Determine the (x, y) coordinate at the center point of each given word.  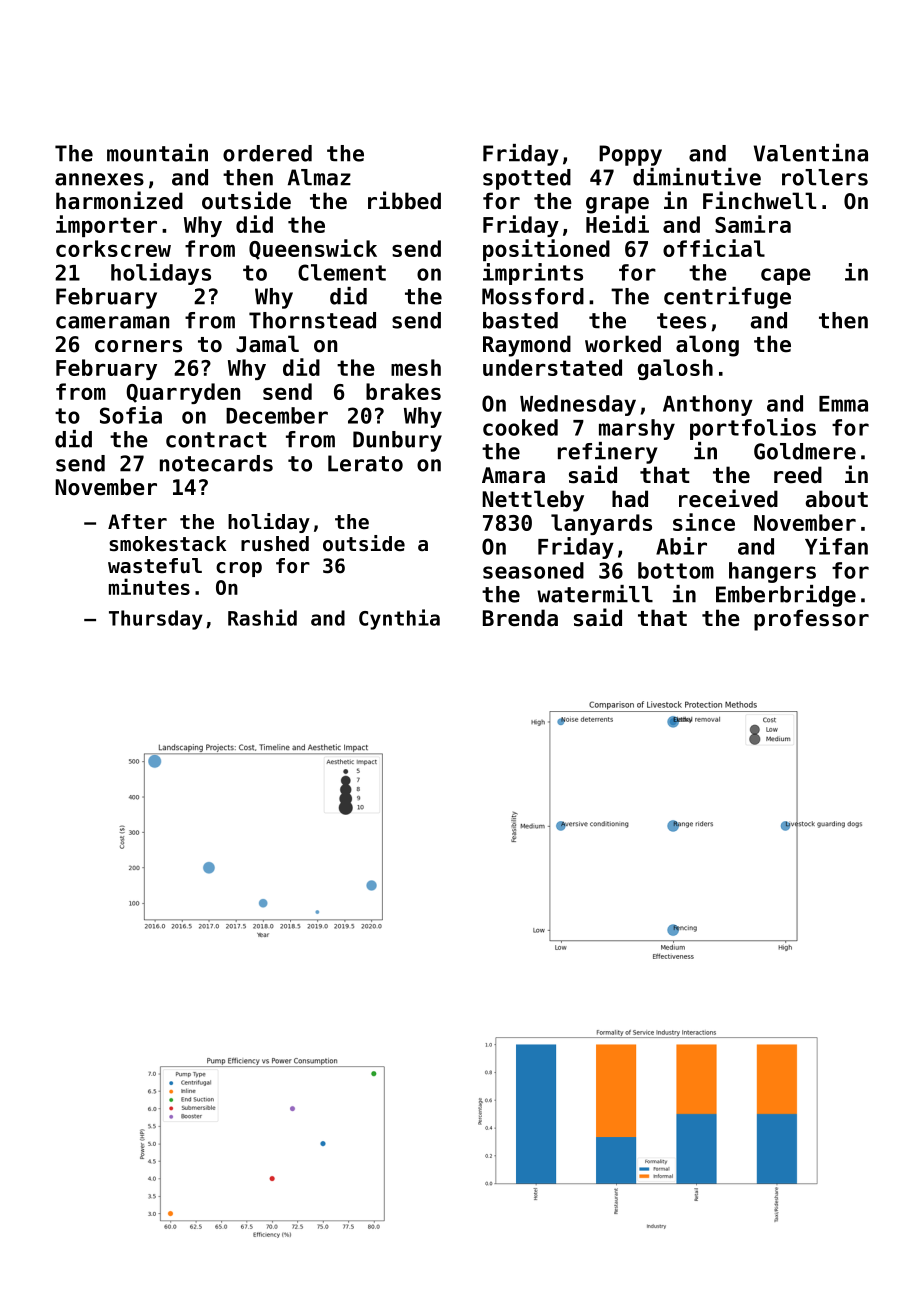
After (137, 521)
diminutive (697, 177)
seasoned (533, 570)
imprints (533, 274)
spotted (527, 179)
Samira (753, 224)
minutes (149, 586)
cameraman (112, 322)
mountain (157, 153)
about (837, 499)
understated (552, 367)
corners (138, 346)
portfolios (753, 429)
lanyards (601, 524)
